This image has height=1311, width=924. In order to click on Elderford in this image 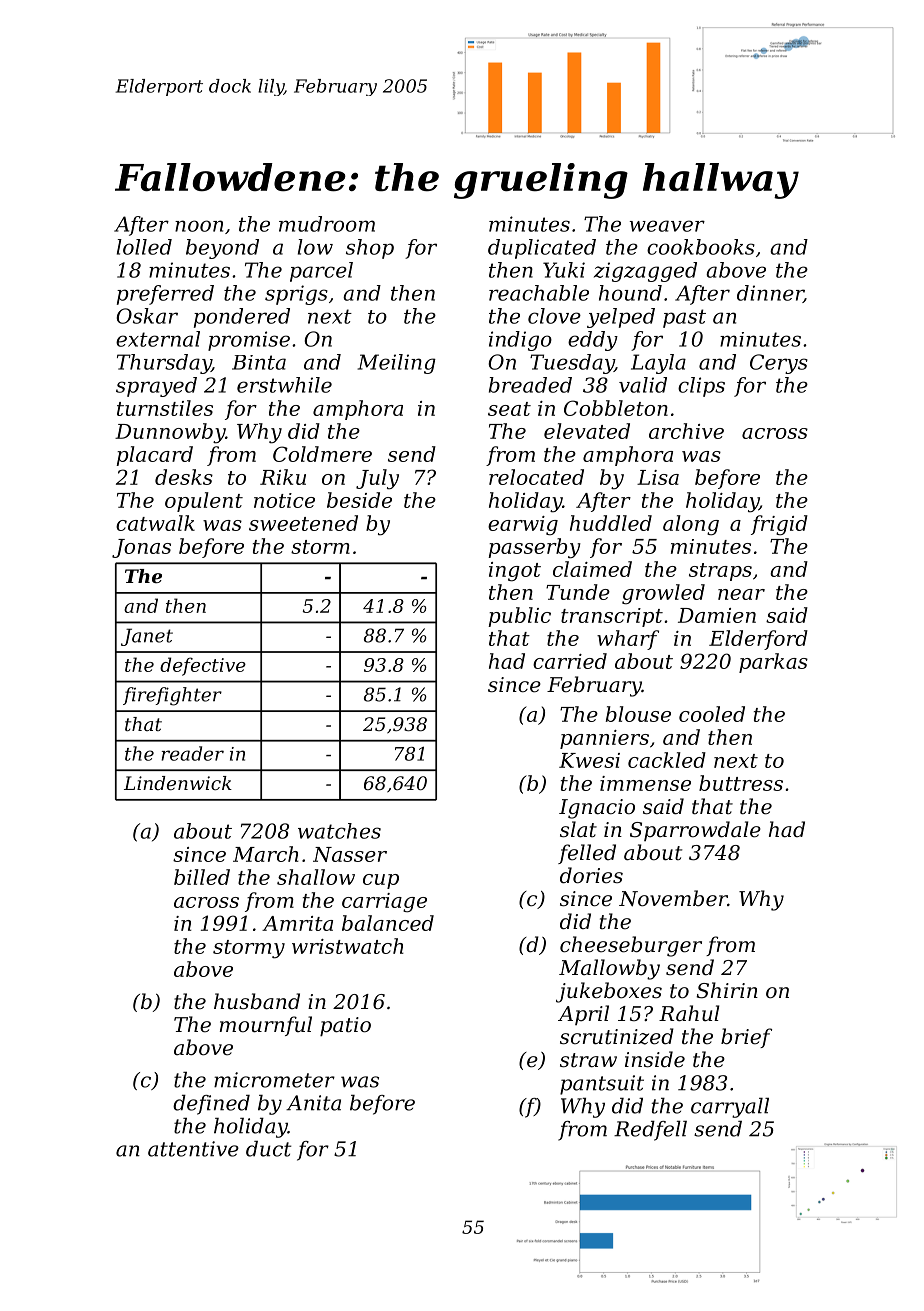, I will do `click(758, 640)`.
